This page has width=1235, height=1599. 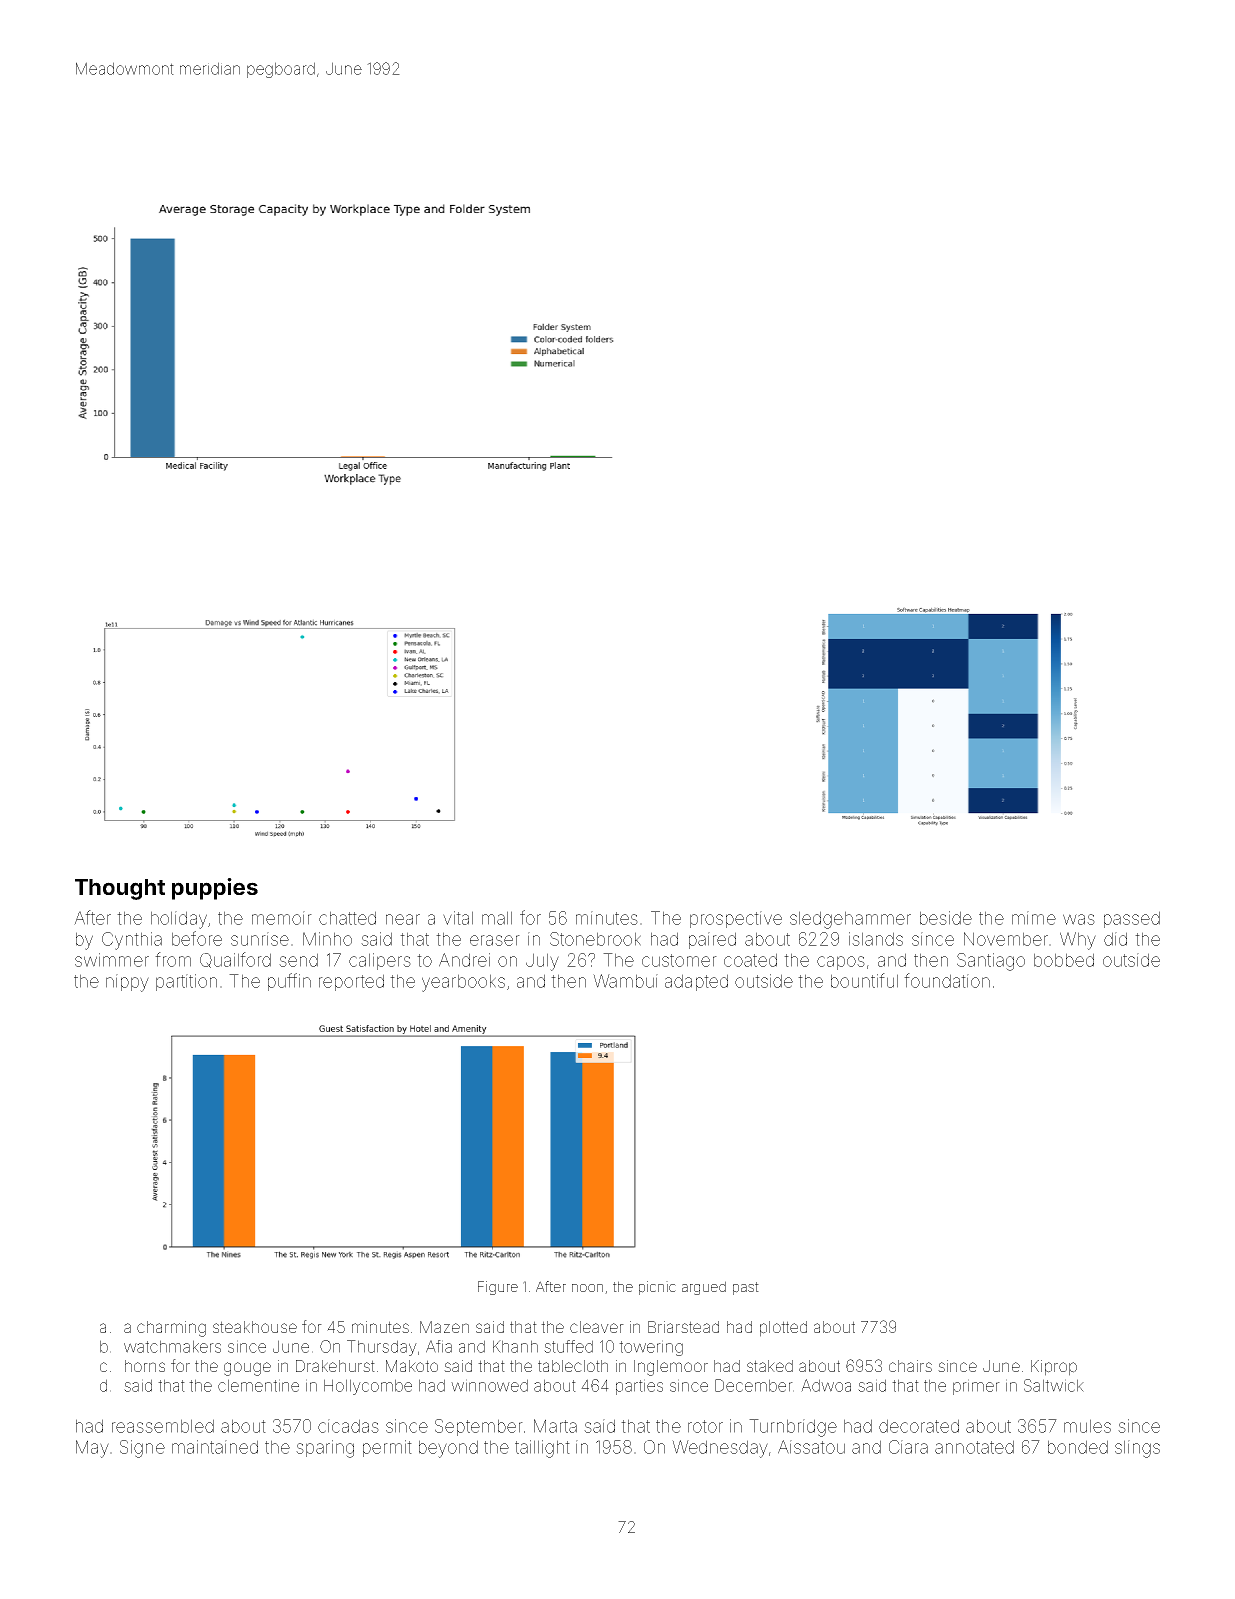 What do you see at coordinates (736, 919) in the page?
I see `prospective` at bounding box center [736, 919].
